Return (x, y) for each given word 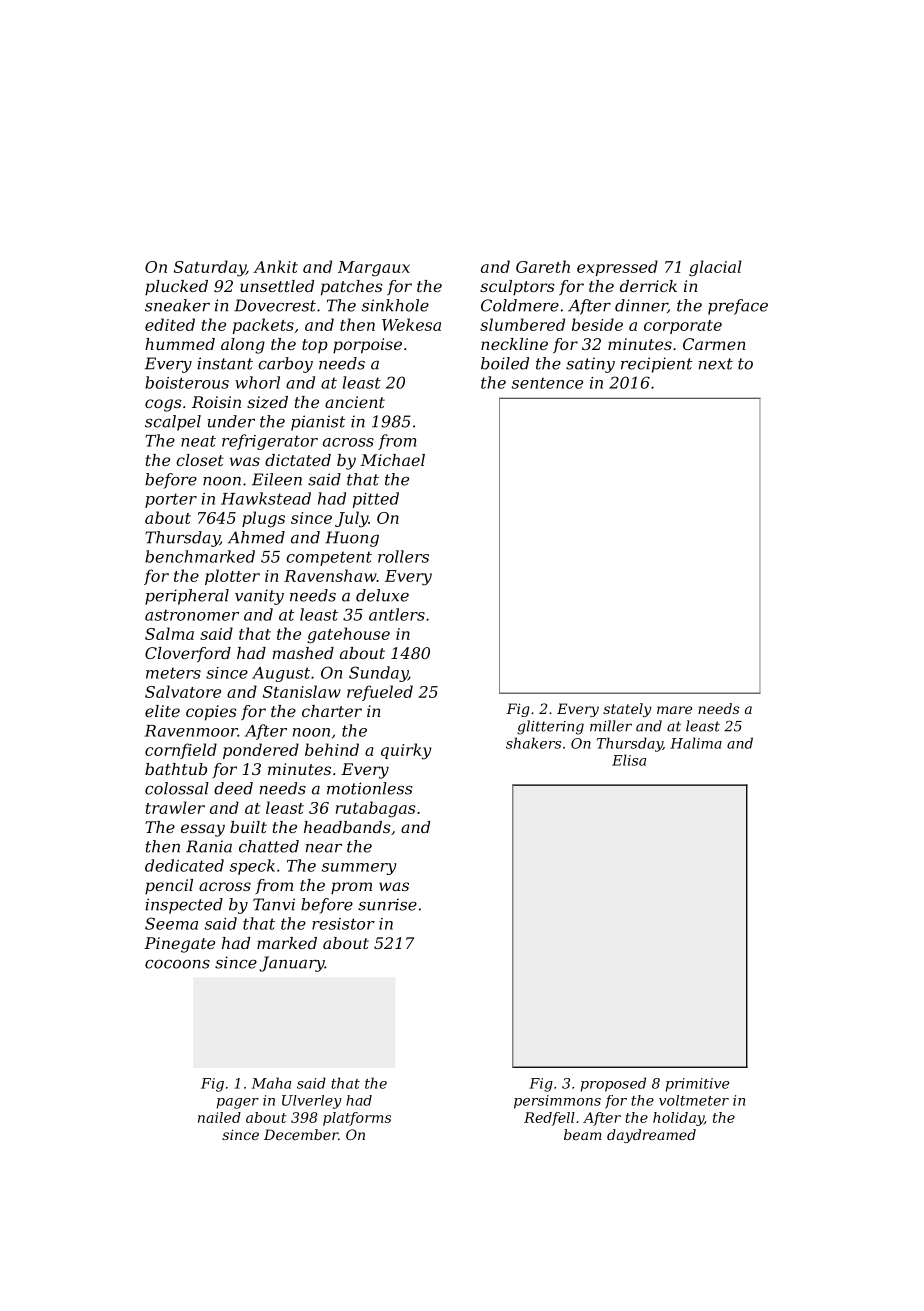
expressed (617, 268)
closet (200, 460)
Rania (209, 846)
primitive (697, 1085)
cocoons (177, 964)
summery (359, 869)
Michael (392, 460)
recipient (657, 365)
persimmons (557, 1102)
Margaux (374, 269)
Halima (696, 743)
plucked (176, 288)
